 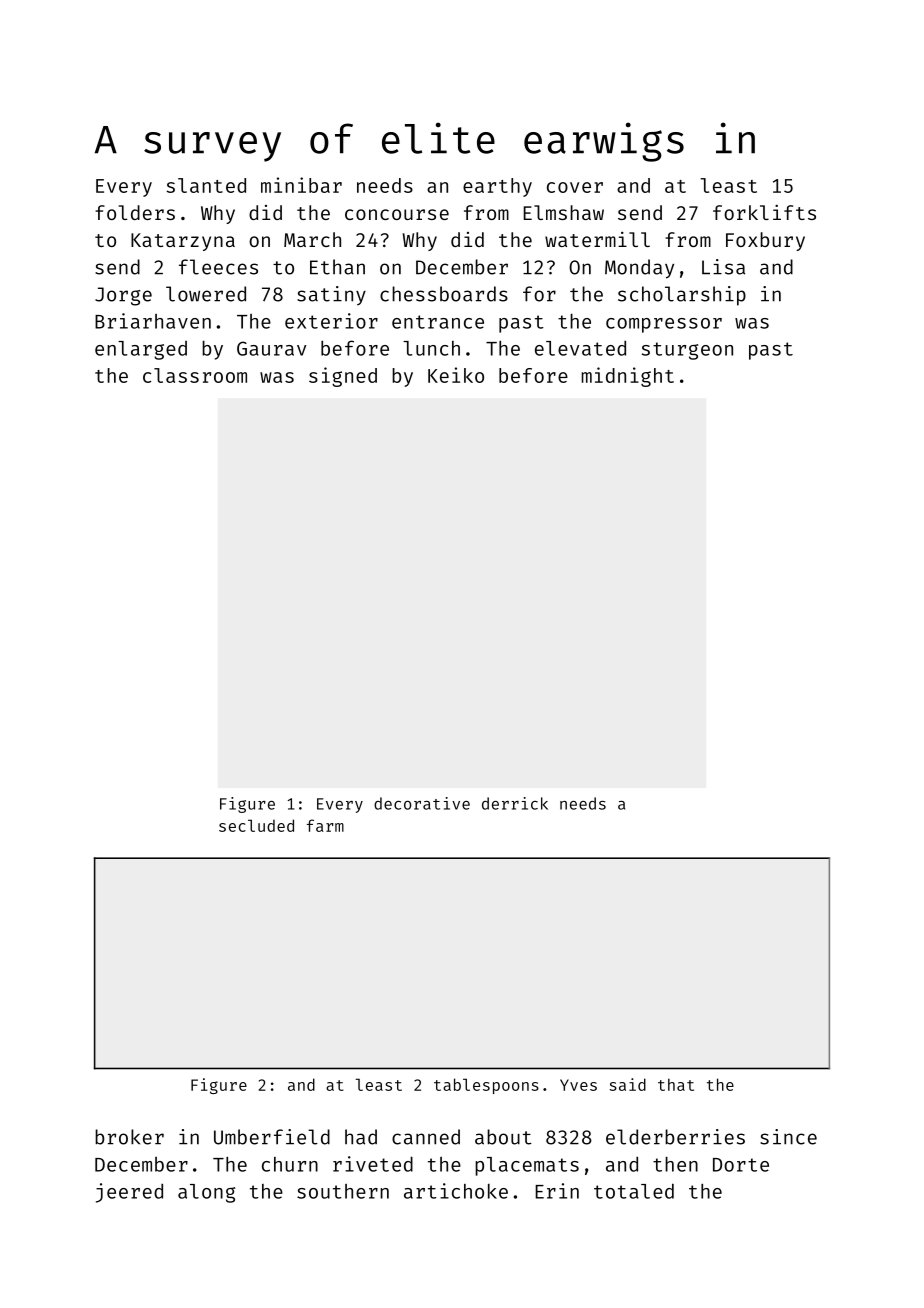 I want to click on classroom, so click(x=195, y=375).
